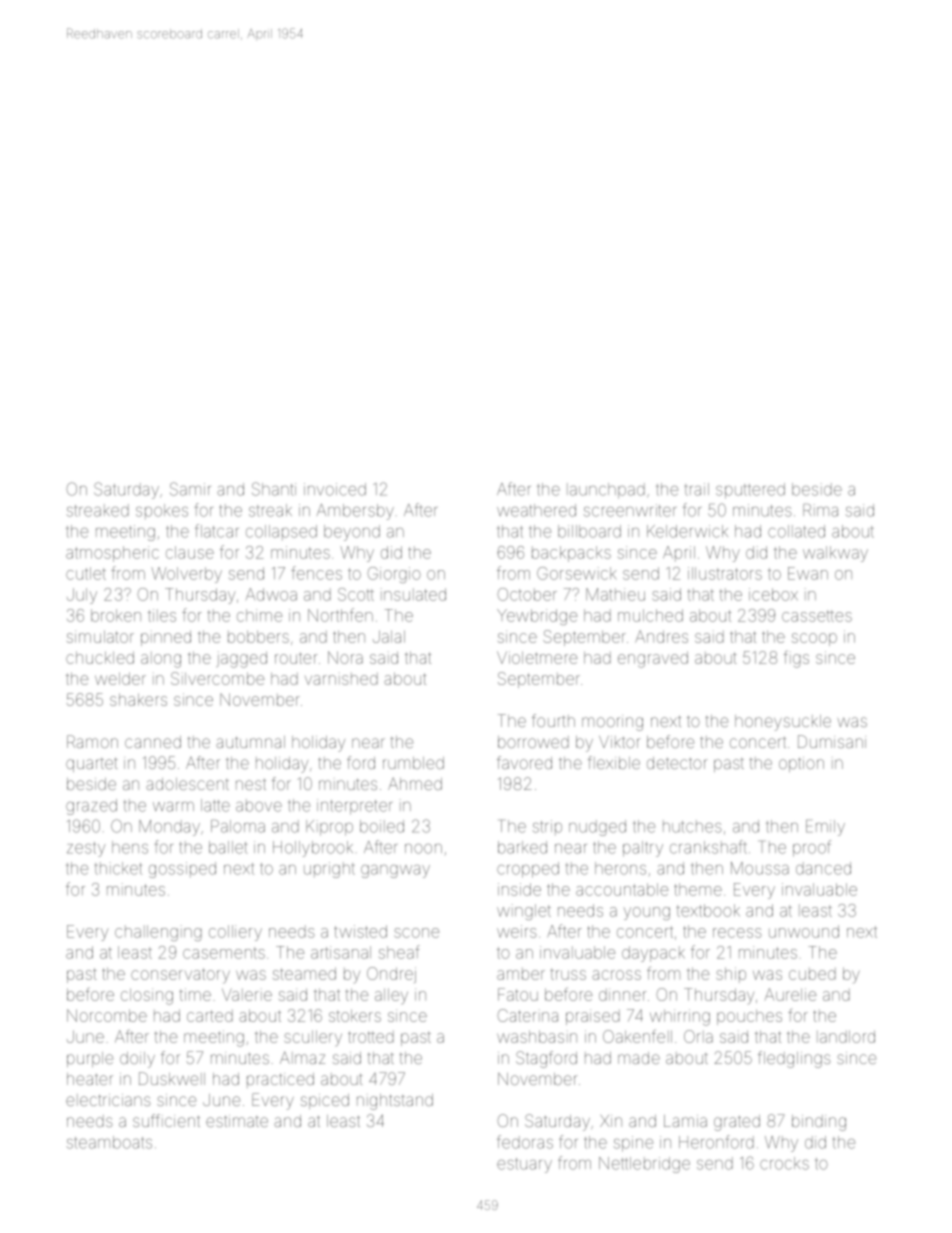  What do you see at coordinates (784, 1163) in the image?
I see `crocks` at bounding box center [784, 1163].
